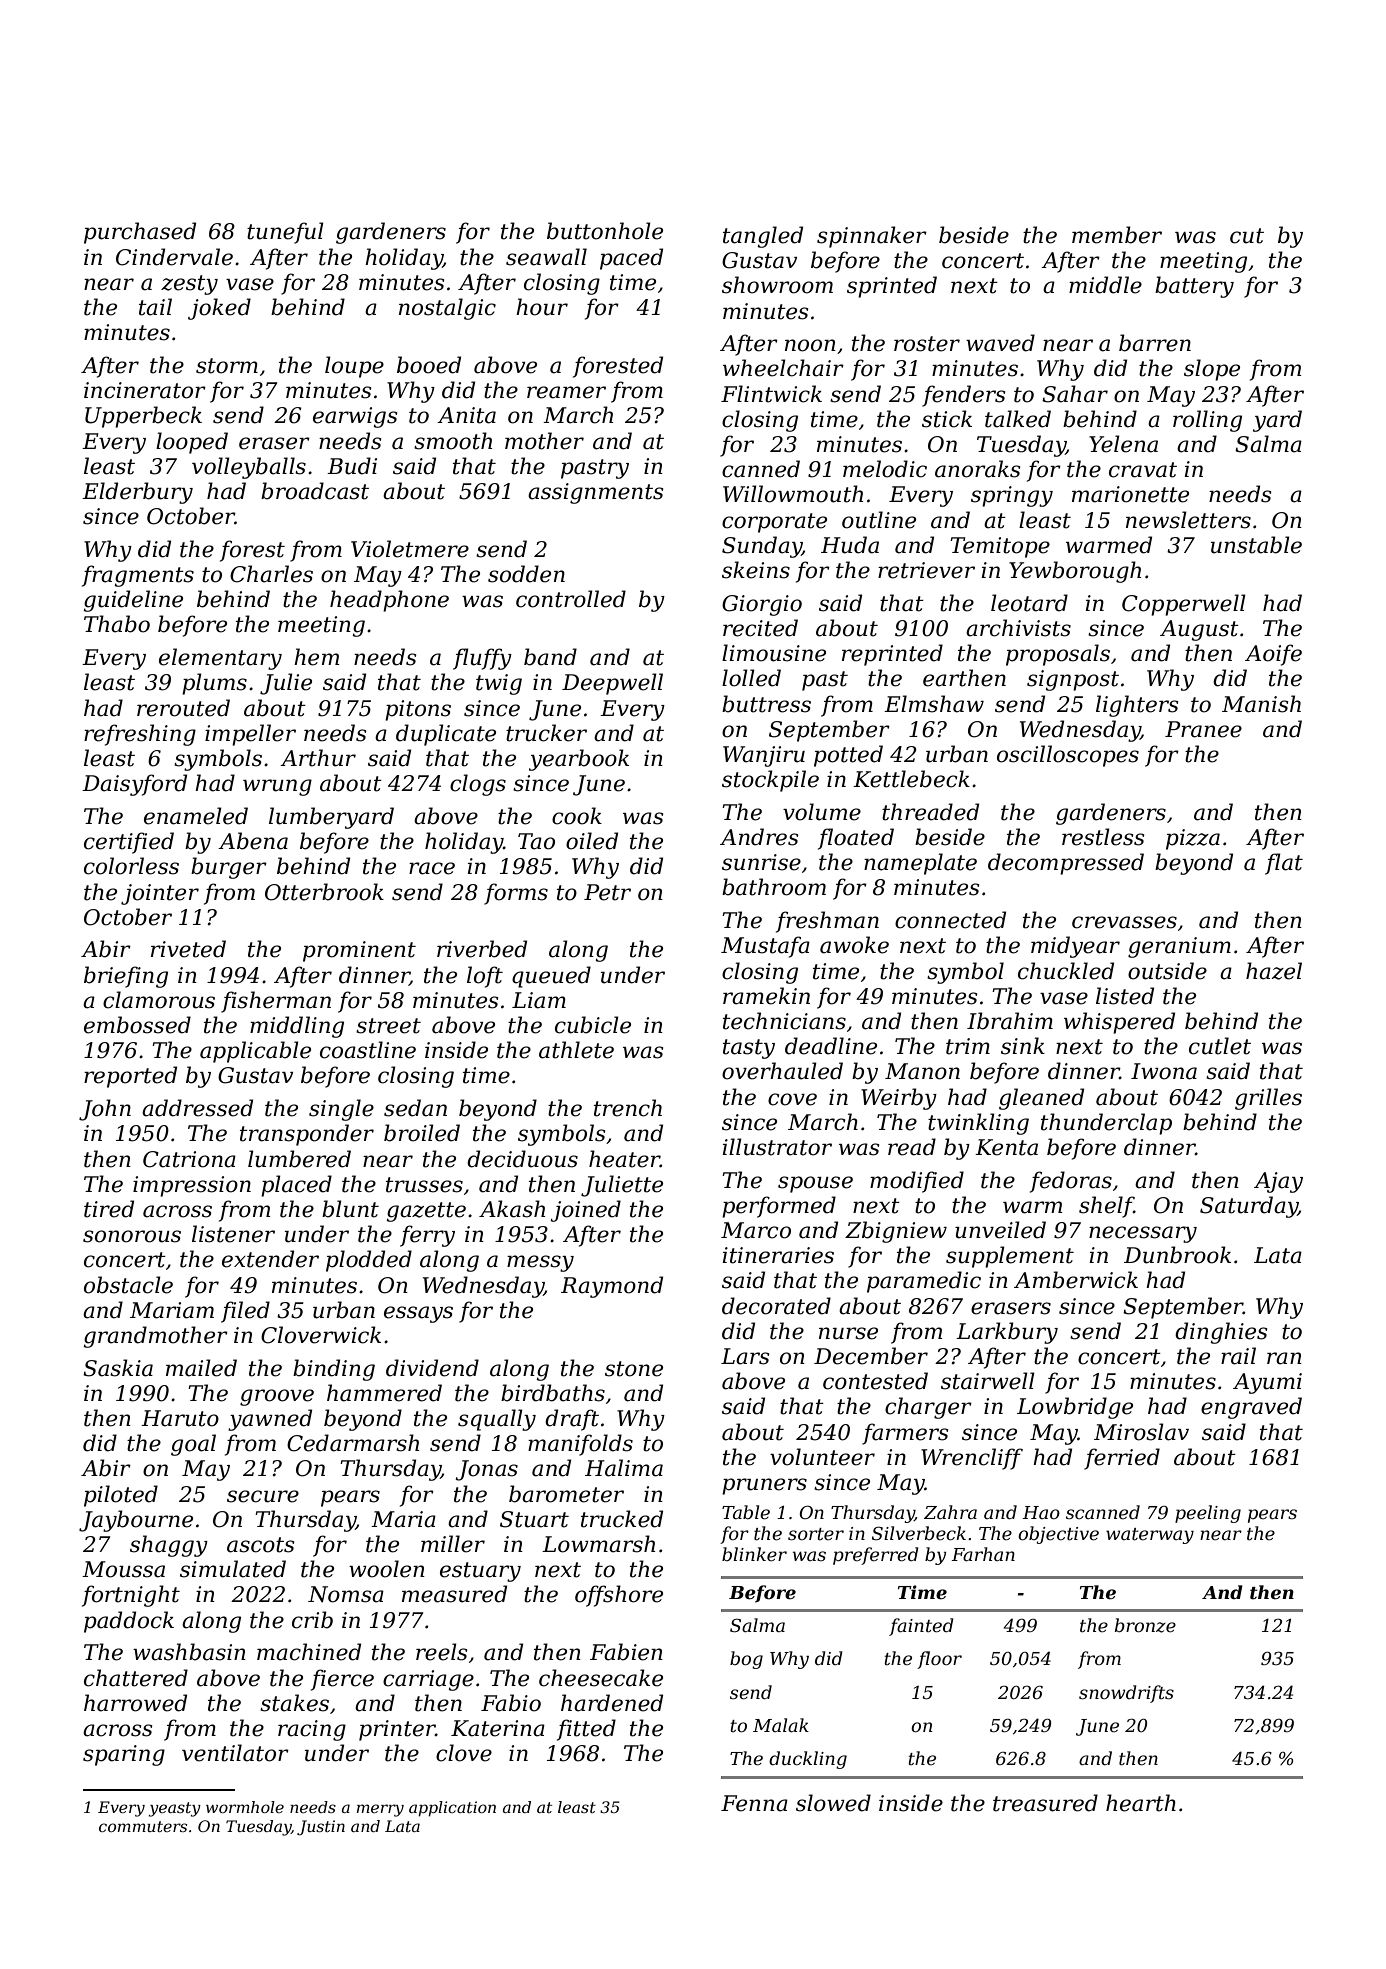 This image has height=1969, width=1386. What do you see at coordinates (1207, 421) in the image?
I see `rolling` at bounding box center [1207, 421].
